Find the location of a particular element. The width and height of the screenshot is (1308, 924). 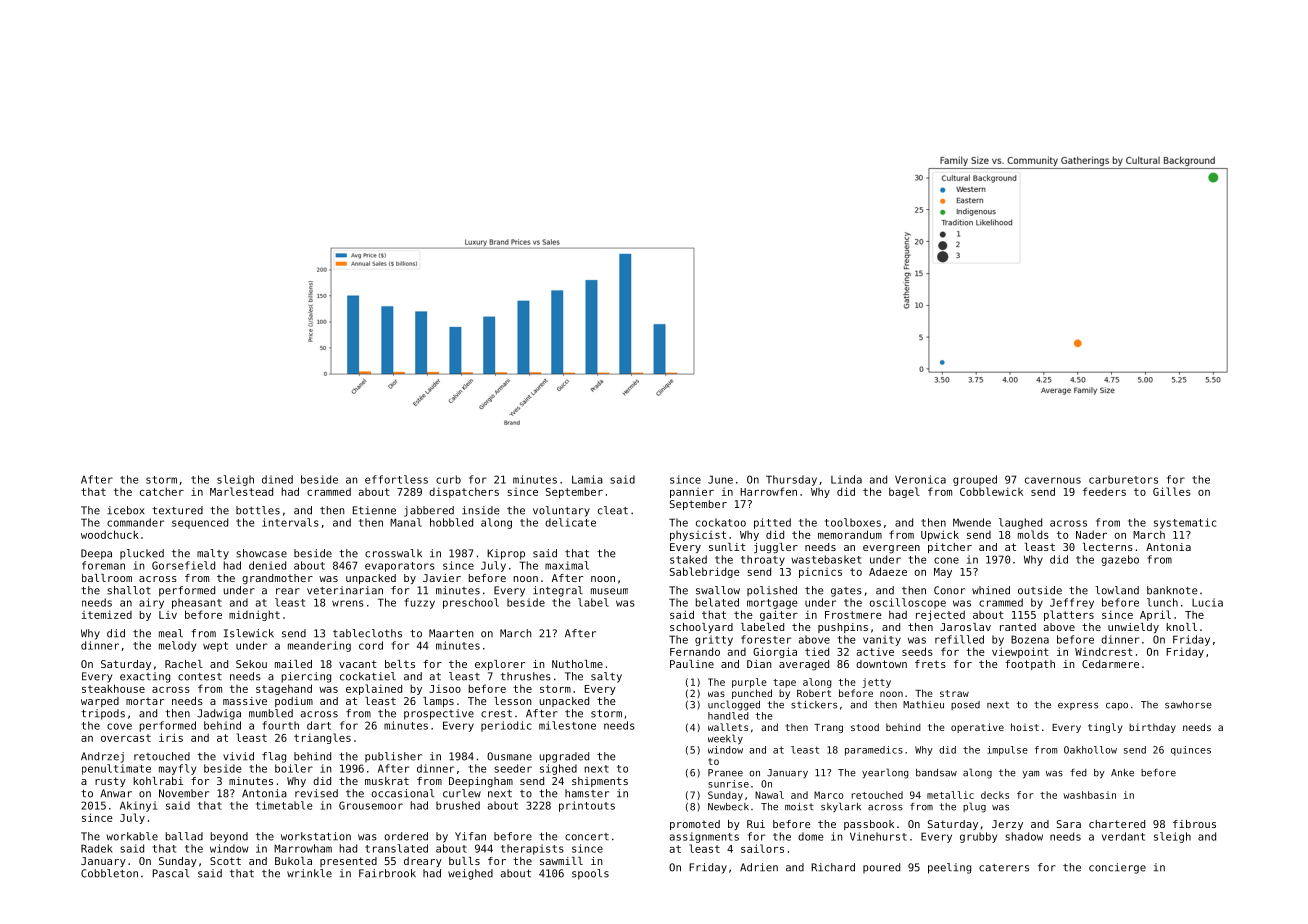

preschool is located at coordinates (471, 603).
